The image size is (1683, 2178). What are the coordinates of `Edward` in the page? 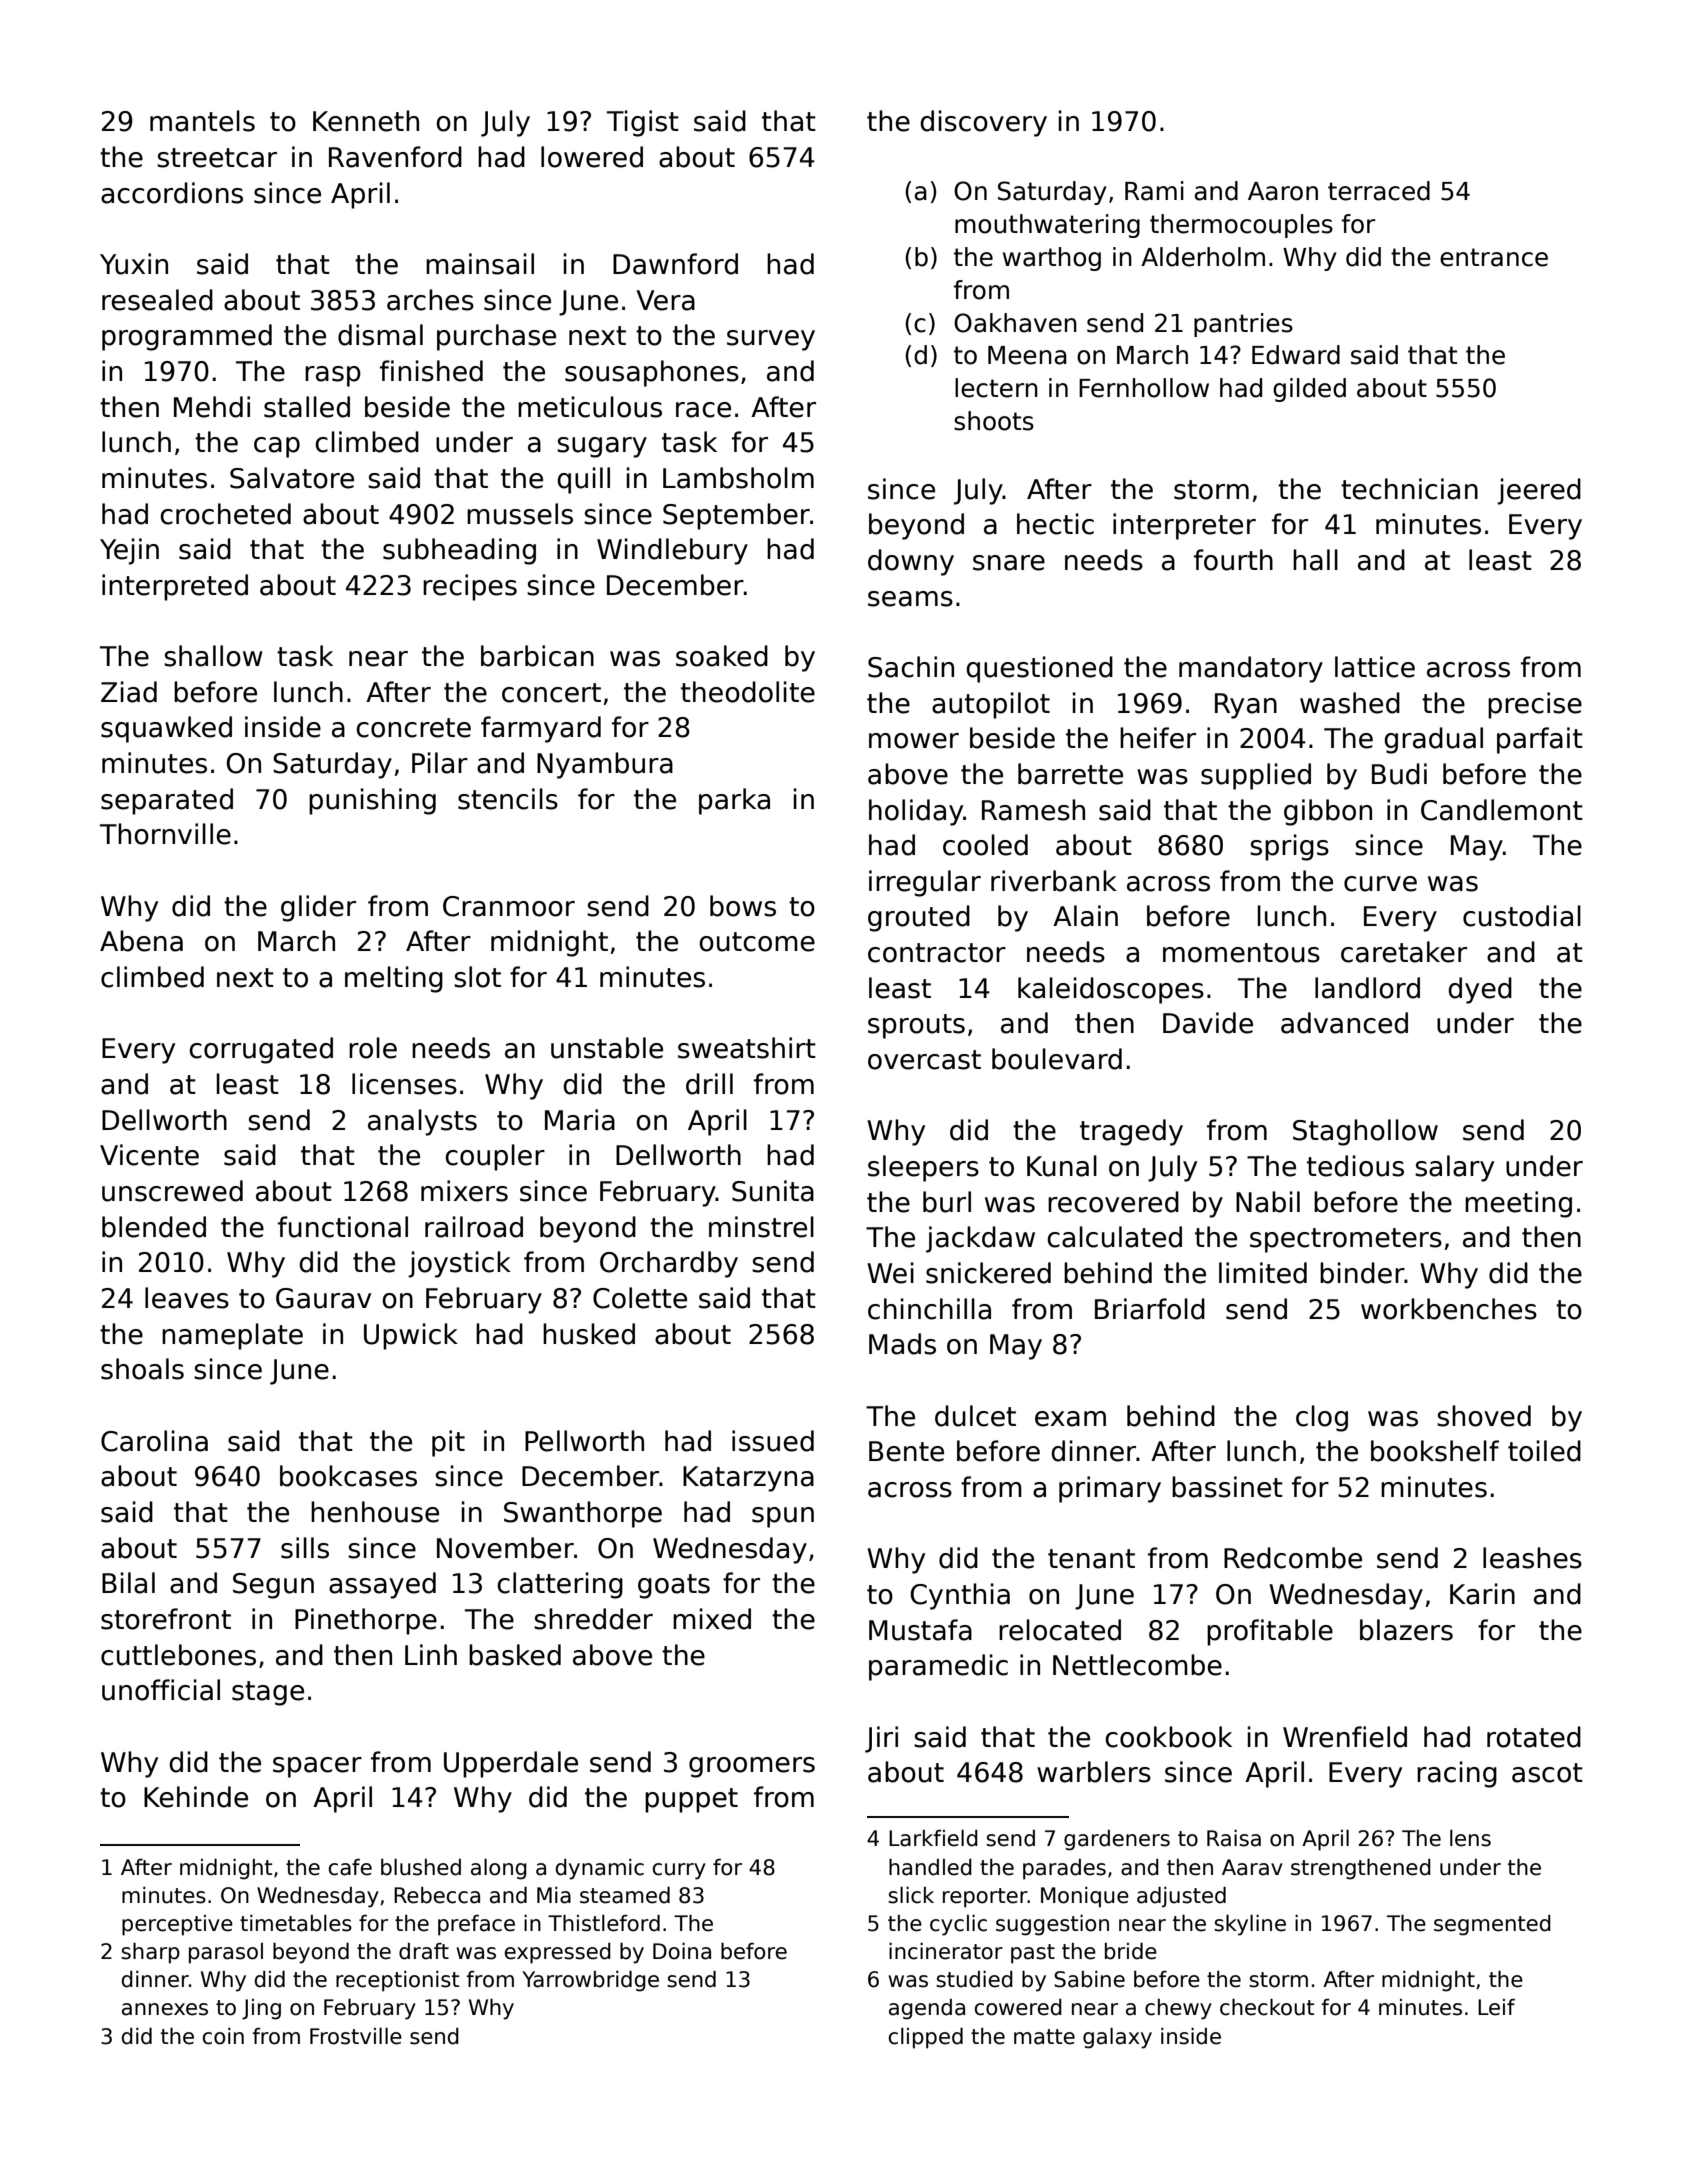 It's located at (1296, 355).
